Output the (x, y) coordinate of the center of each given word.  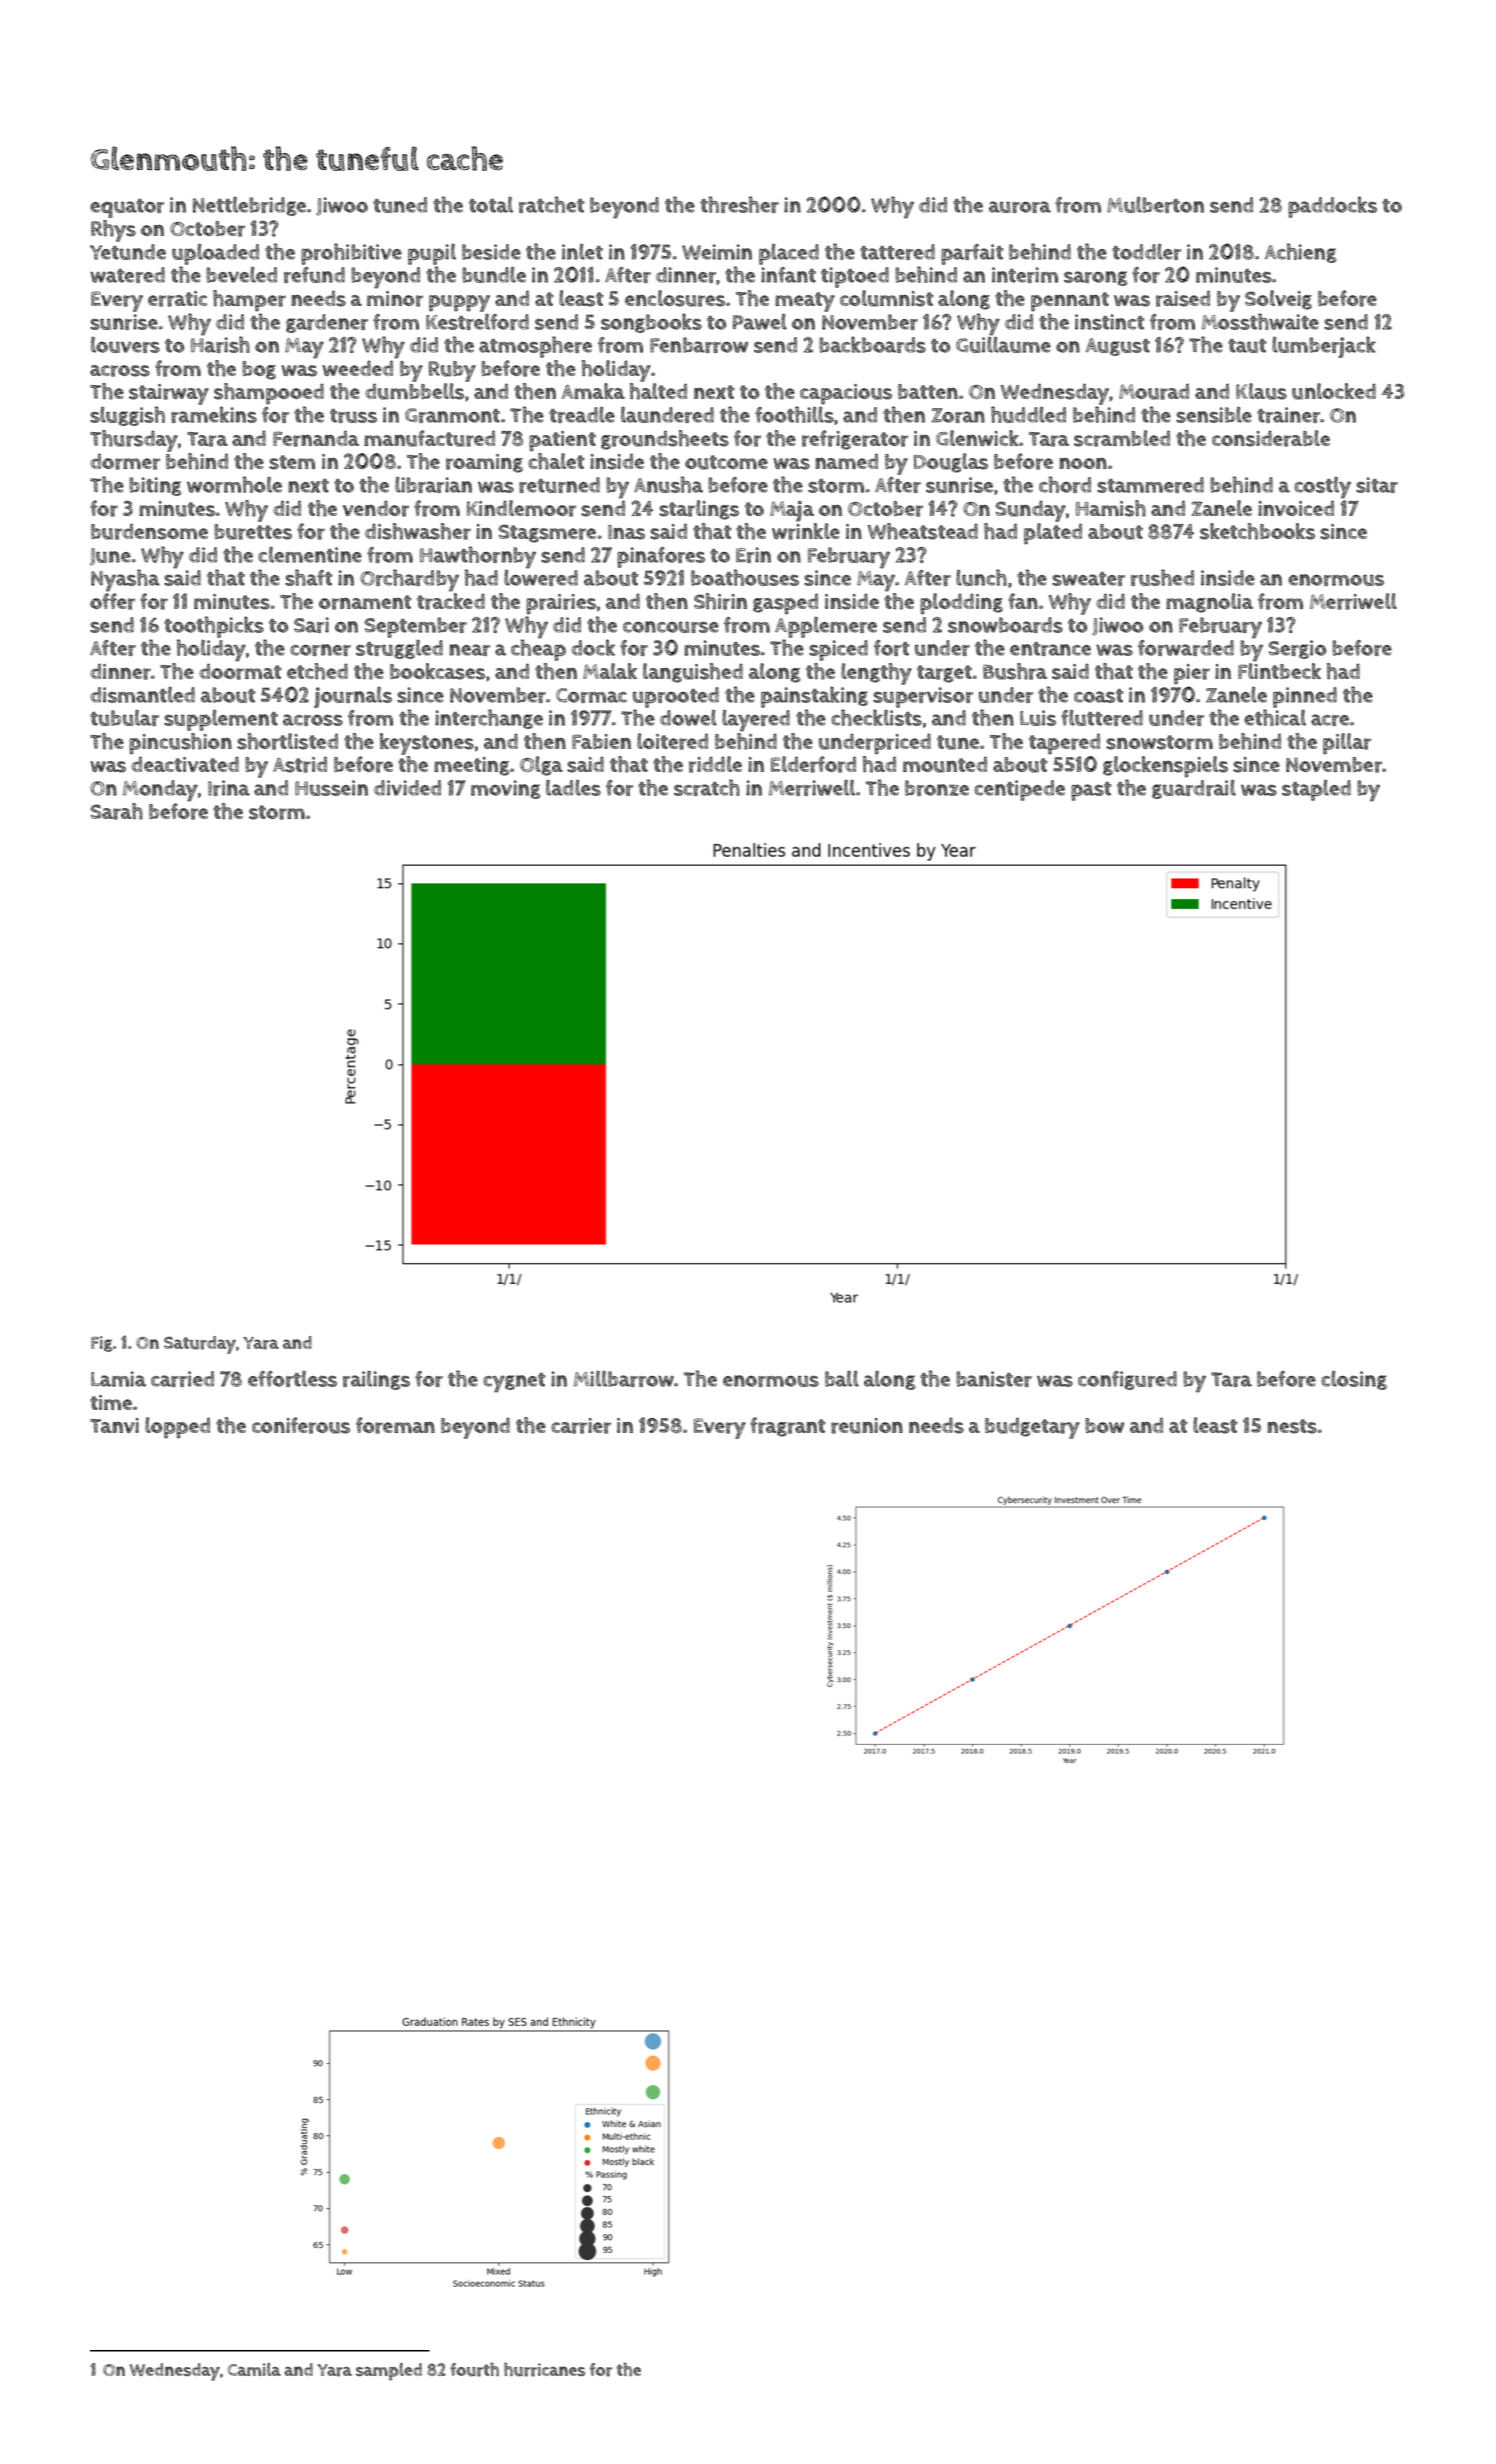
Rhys (113, 231)
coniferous (301, 1425)
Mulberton (1155, 205)
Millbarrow (624, 1378)
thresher (739, 204)
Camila (254, 2369)
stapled (1316, 790)
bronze (937, 788)
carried (182, 1379)
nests (1292, 1426)
